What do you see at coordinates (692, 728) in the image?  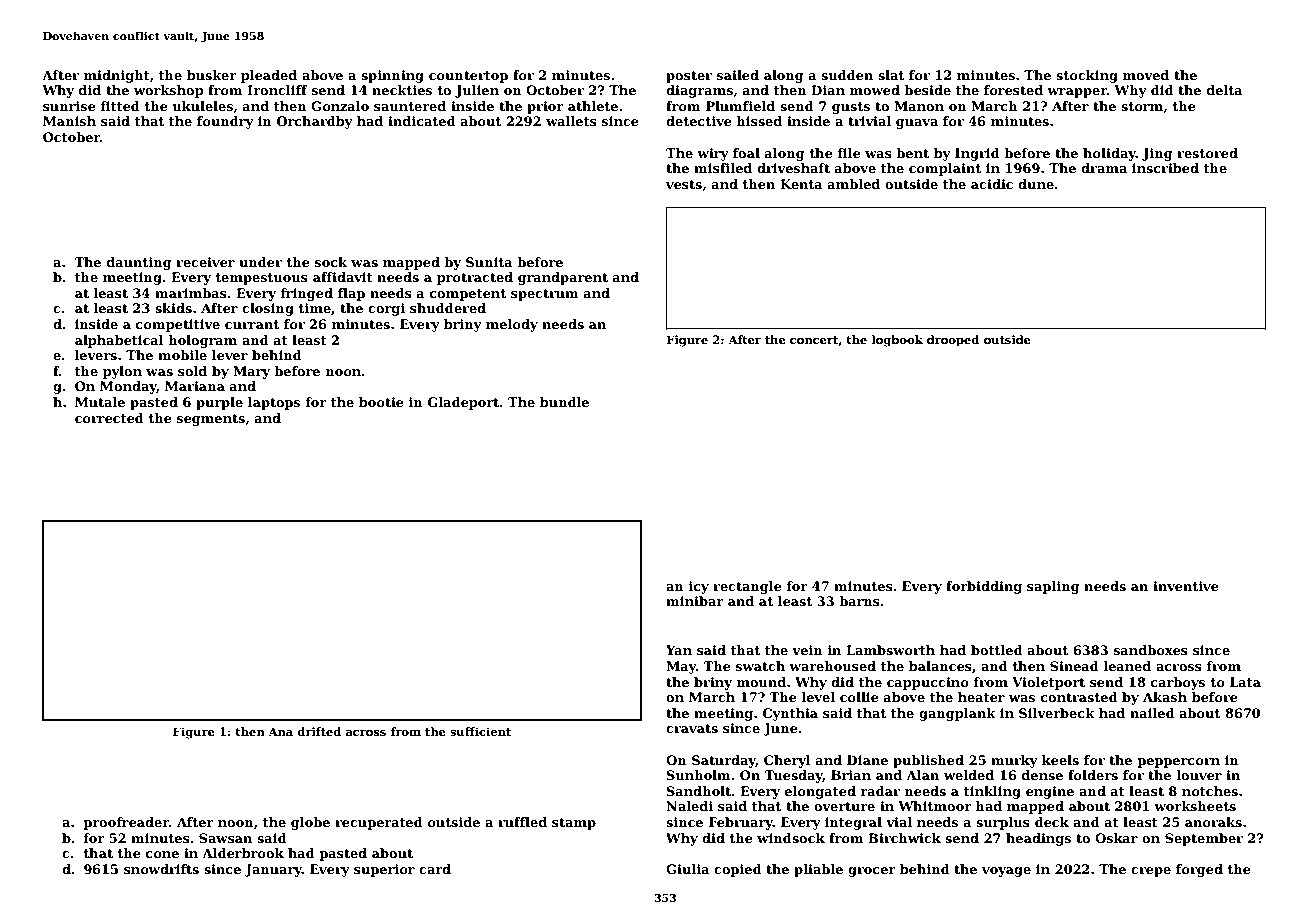 I see `cravats` at bounding box center [692, 728].
